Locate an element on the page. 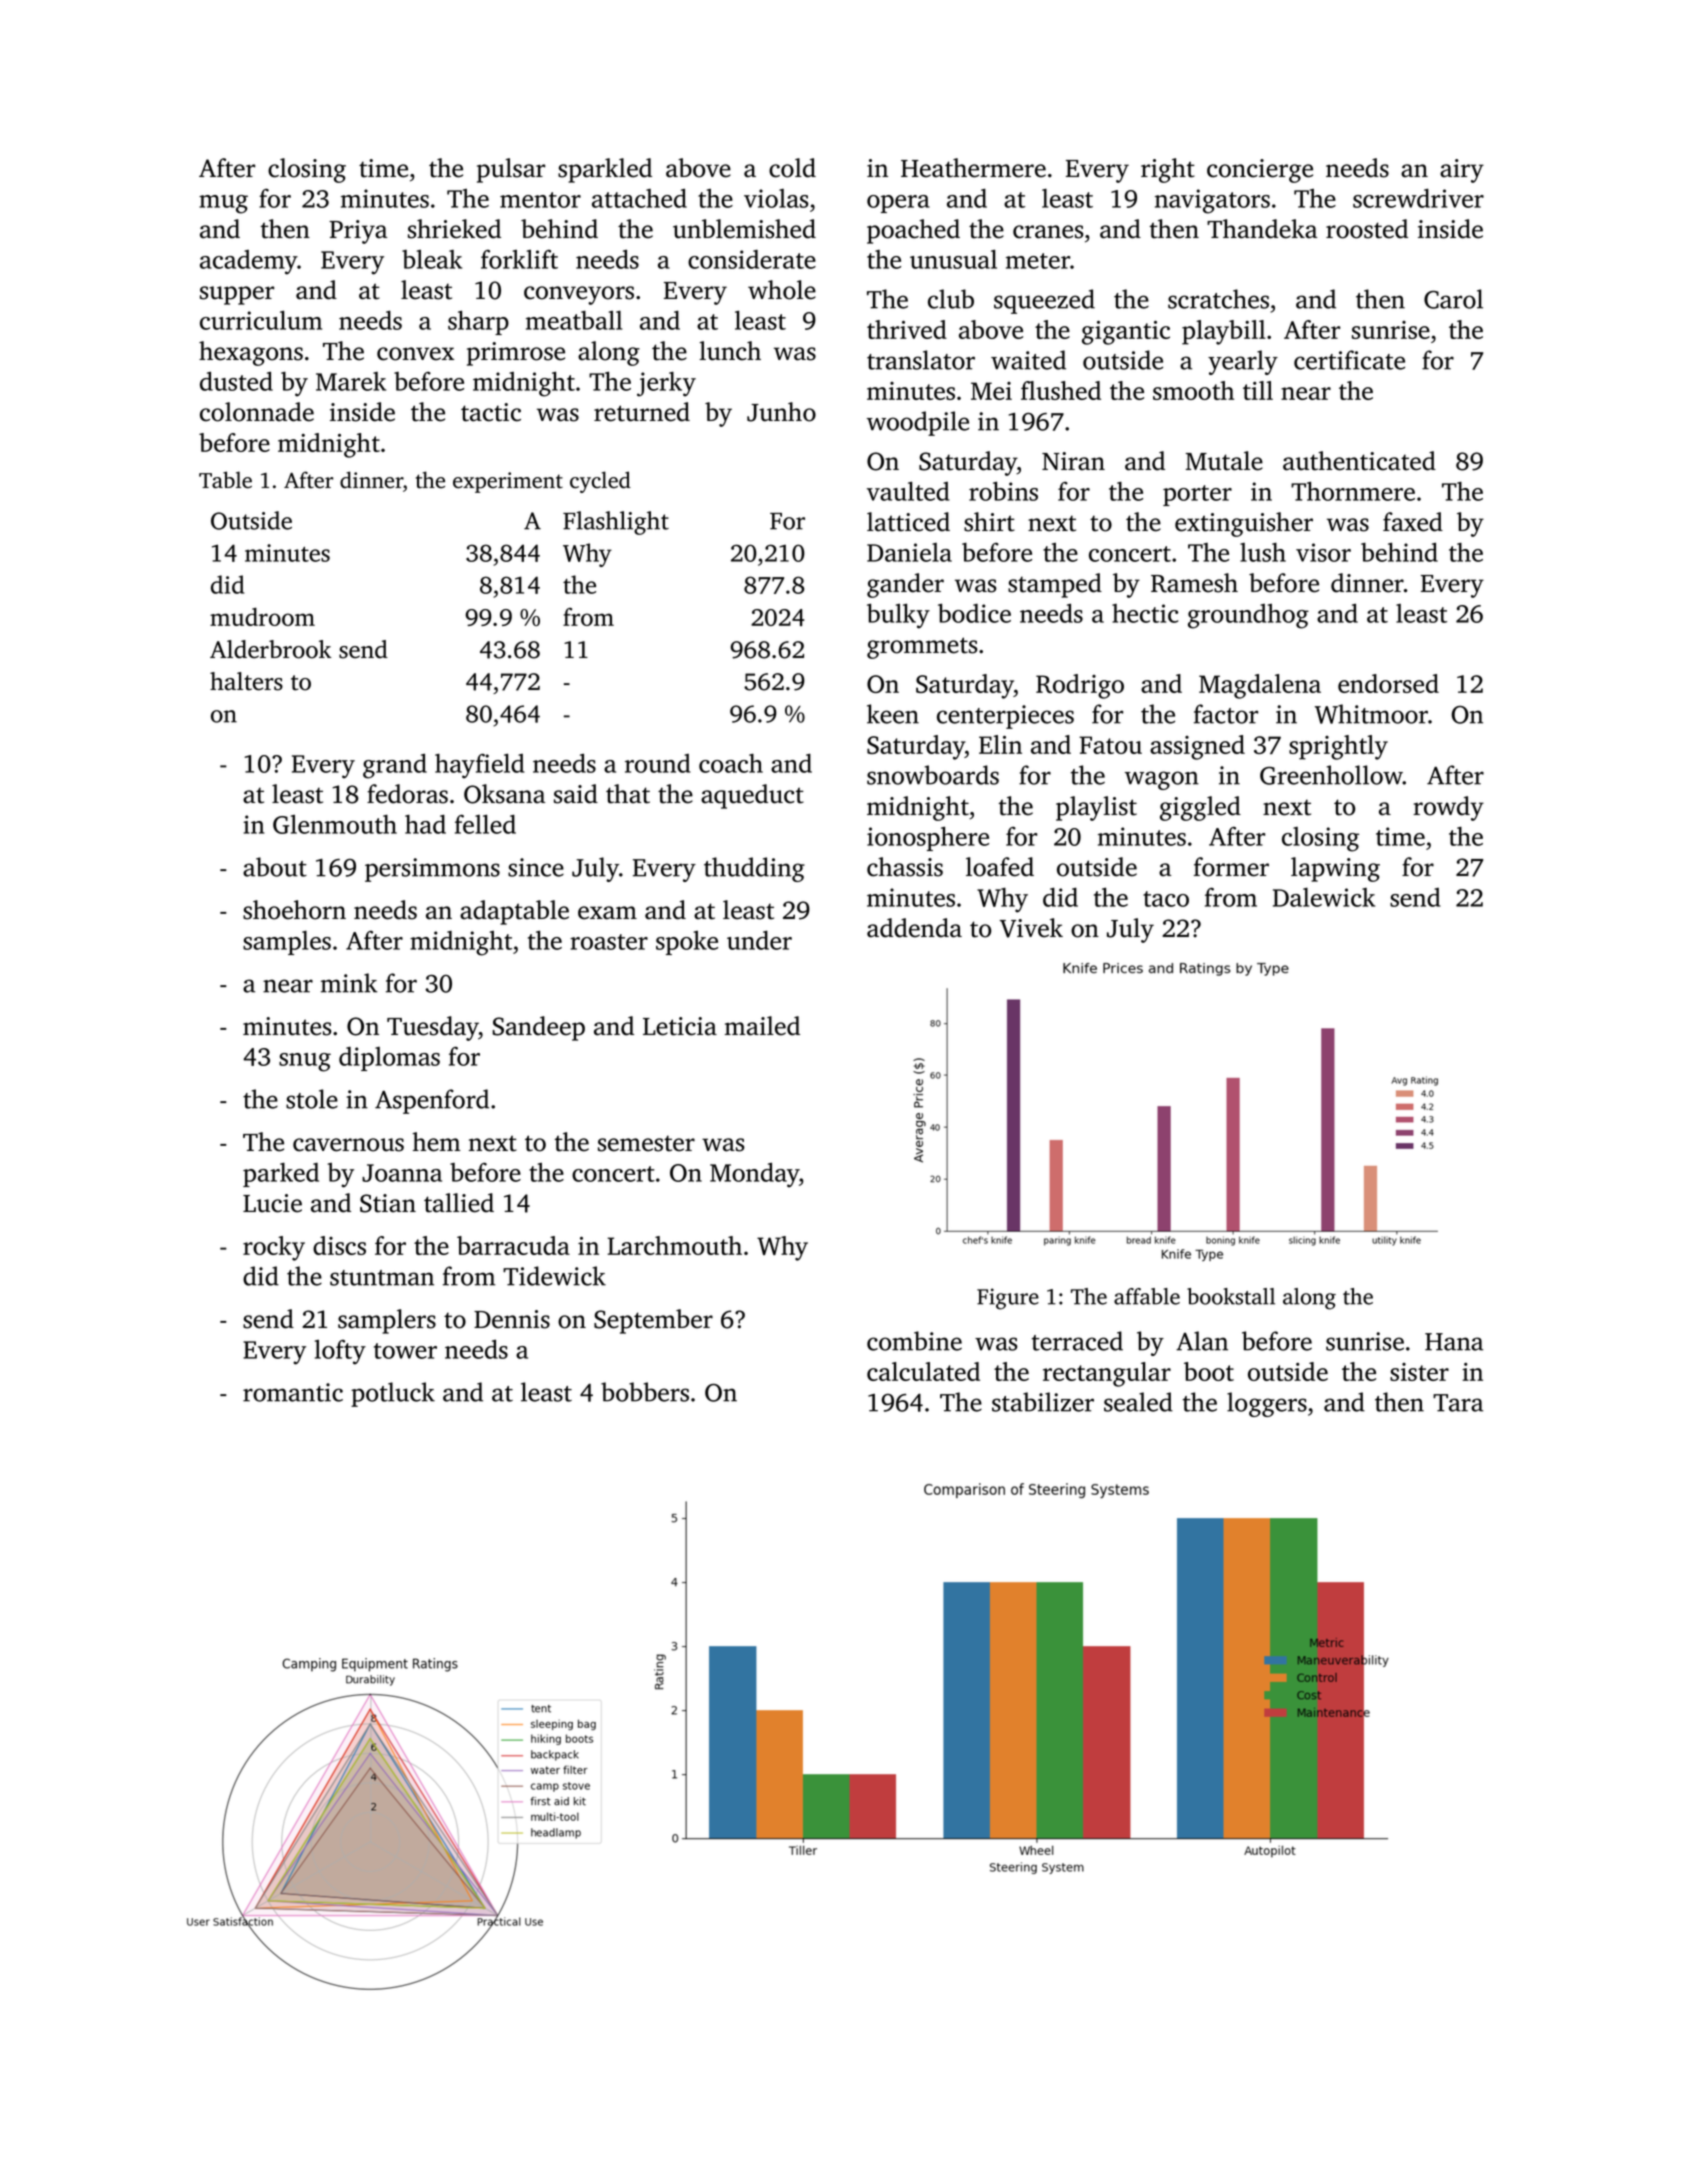  concierge is located at coordinates (1260, 171).
